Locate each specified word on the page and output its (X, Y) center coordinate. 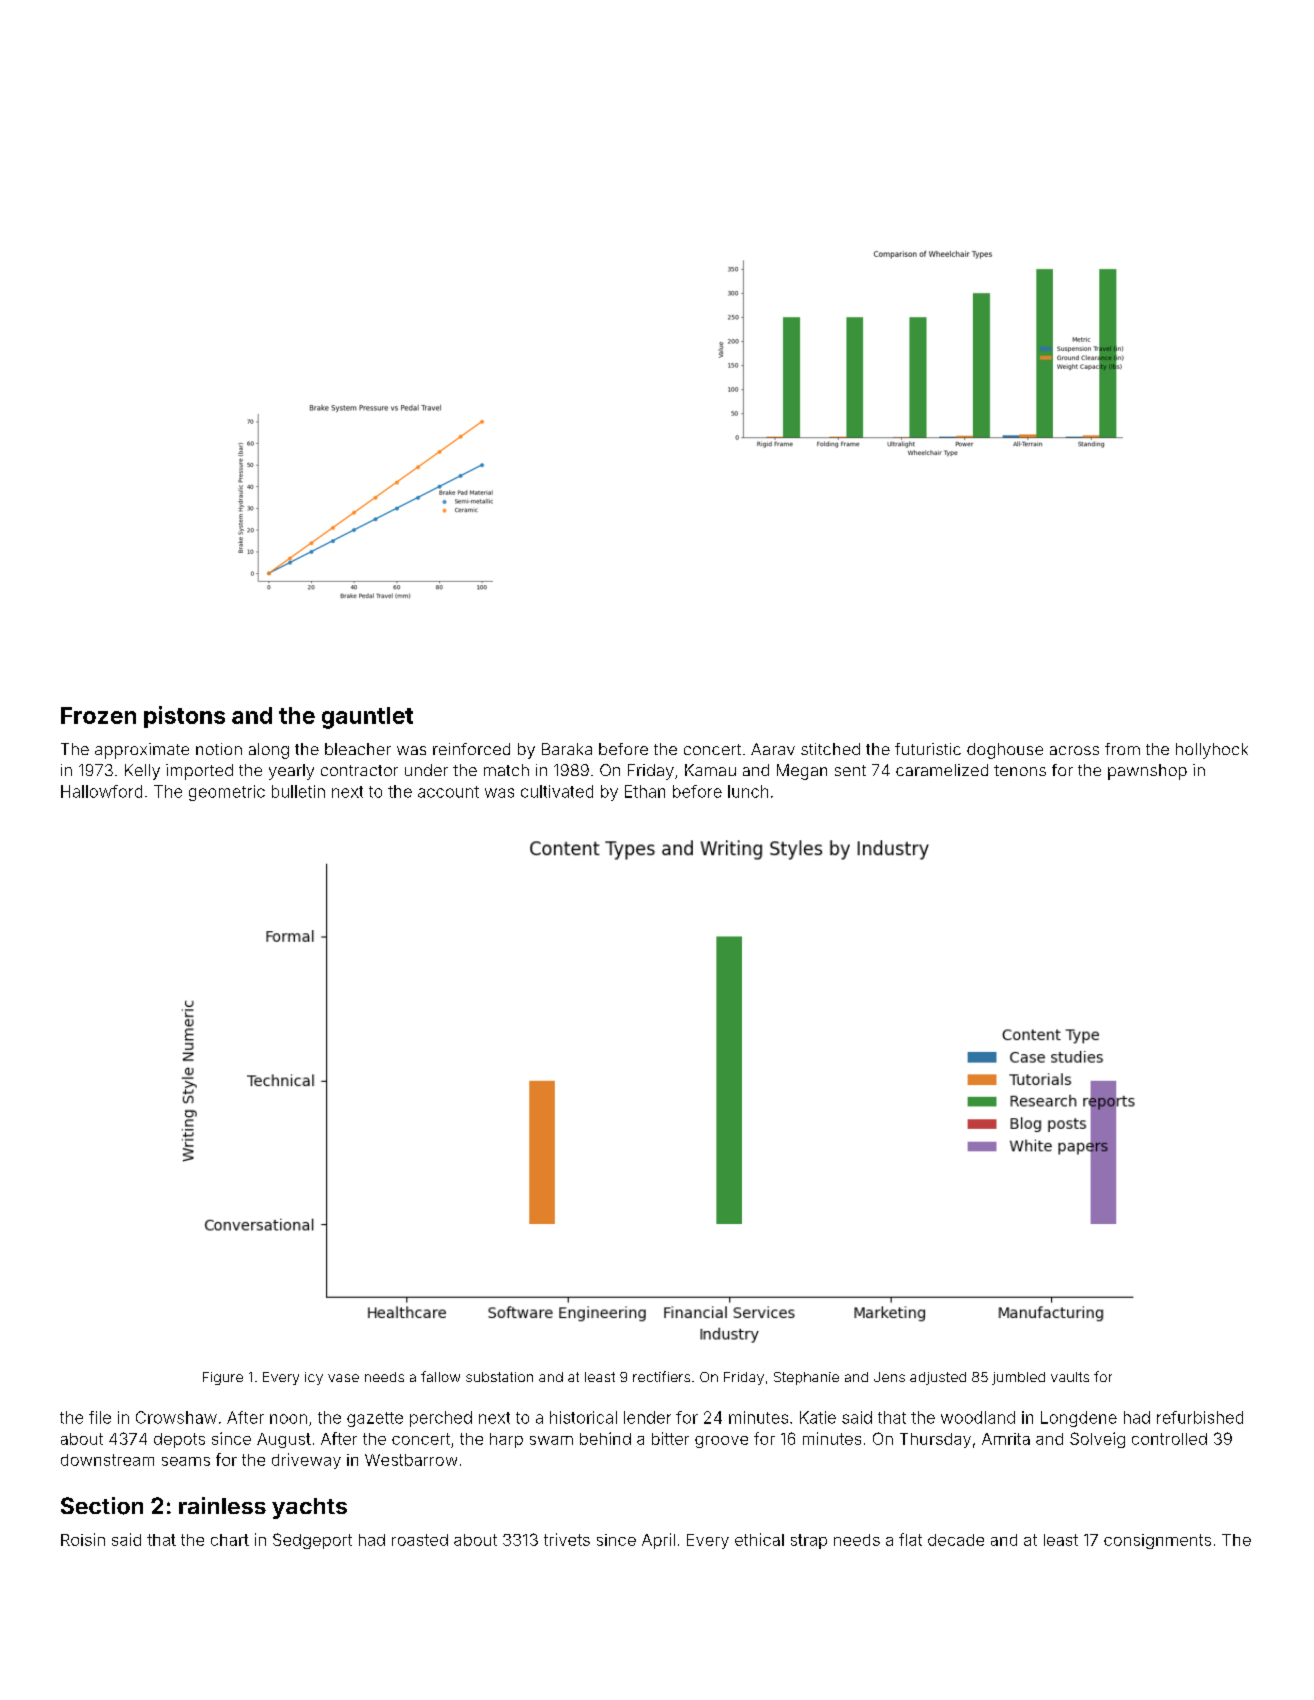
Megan (802, 772)
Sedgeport (312, 1541)
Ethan (645, 791)
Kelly (142, 772)
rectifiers (661, 1376)
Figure (223, 1378)
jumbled (1018, 1378)
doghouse (1005, 751)
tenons (1020, 770)
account (448, 792)
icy (314, 1378)
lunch (748, 791)
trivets (567, 1539)
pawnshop (1147, 772)
